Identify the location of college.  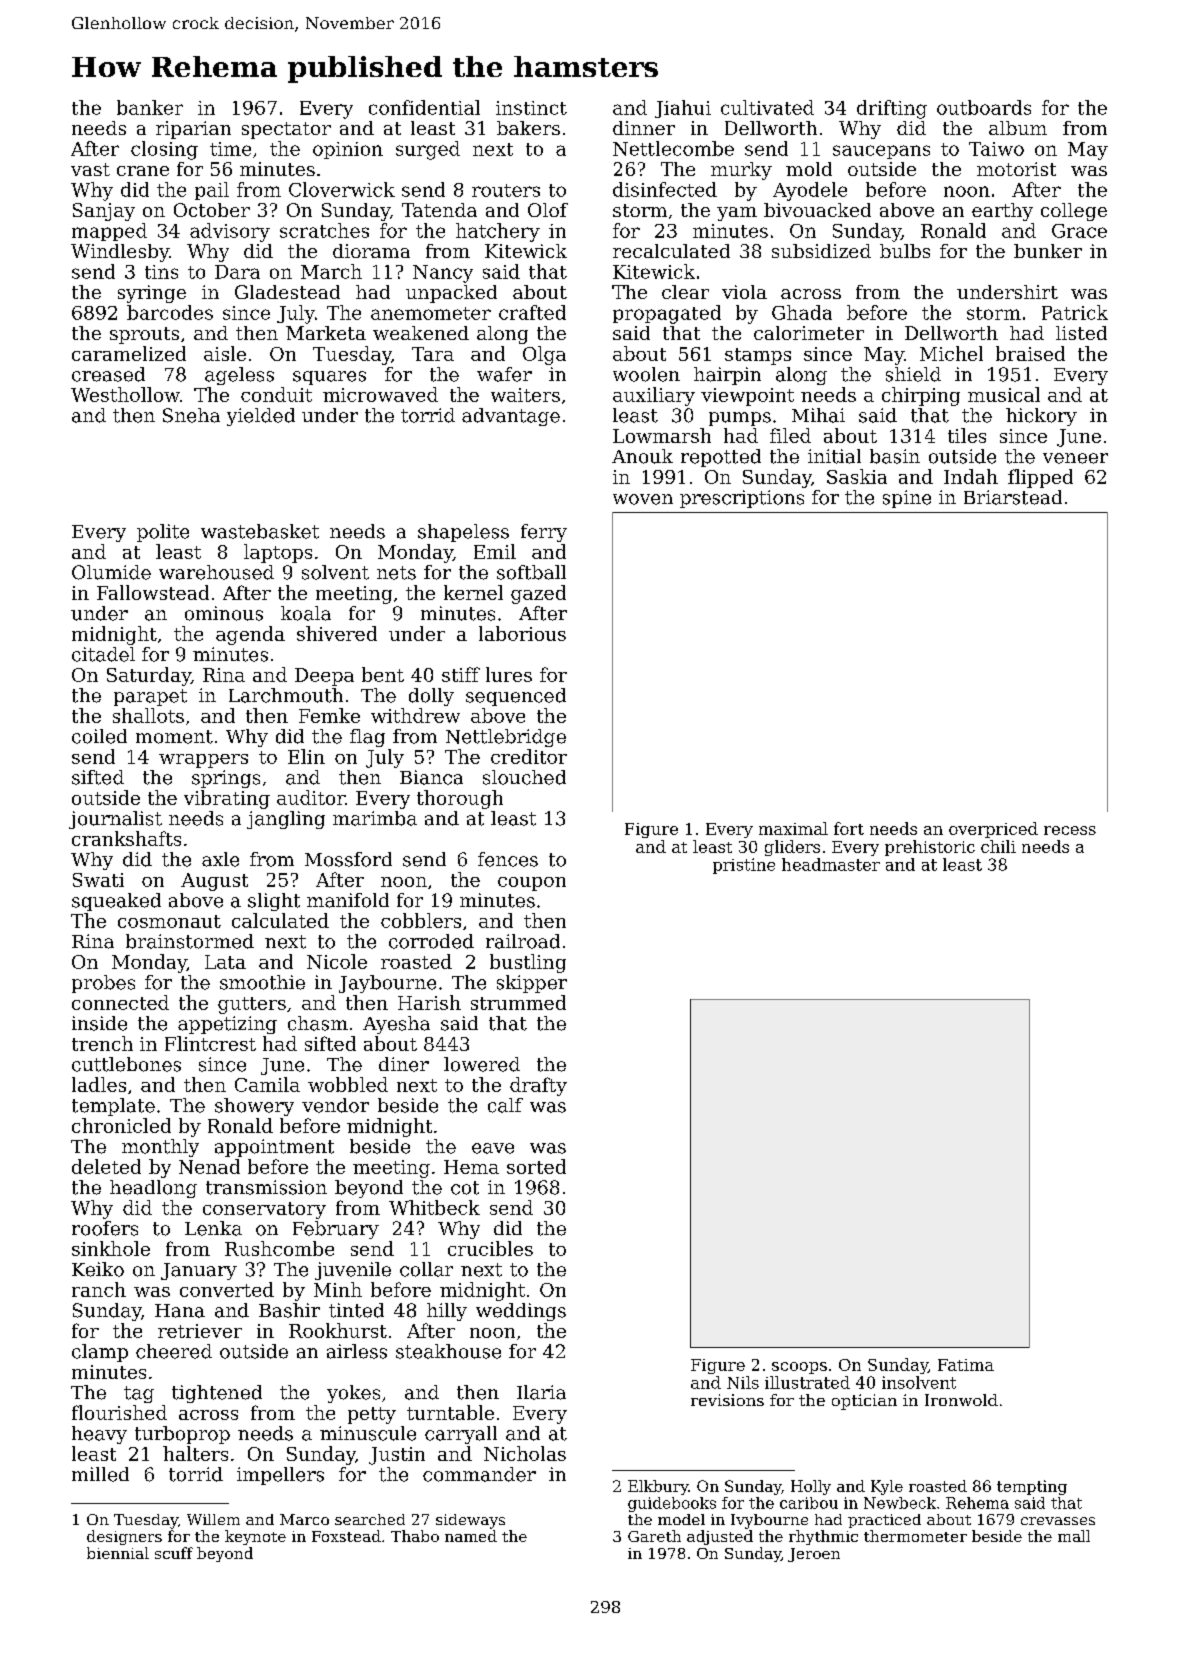
(1074, 212).
